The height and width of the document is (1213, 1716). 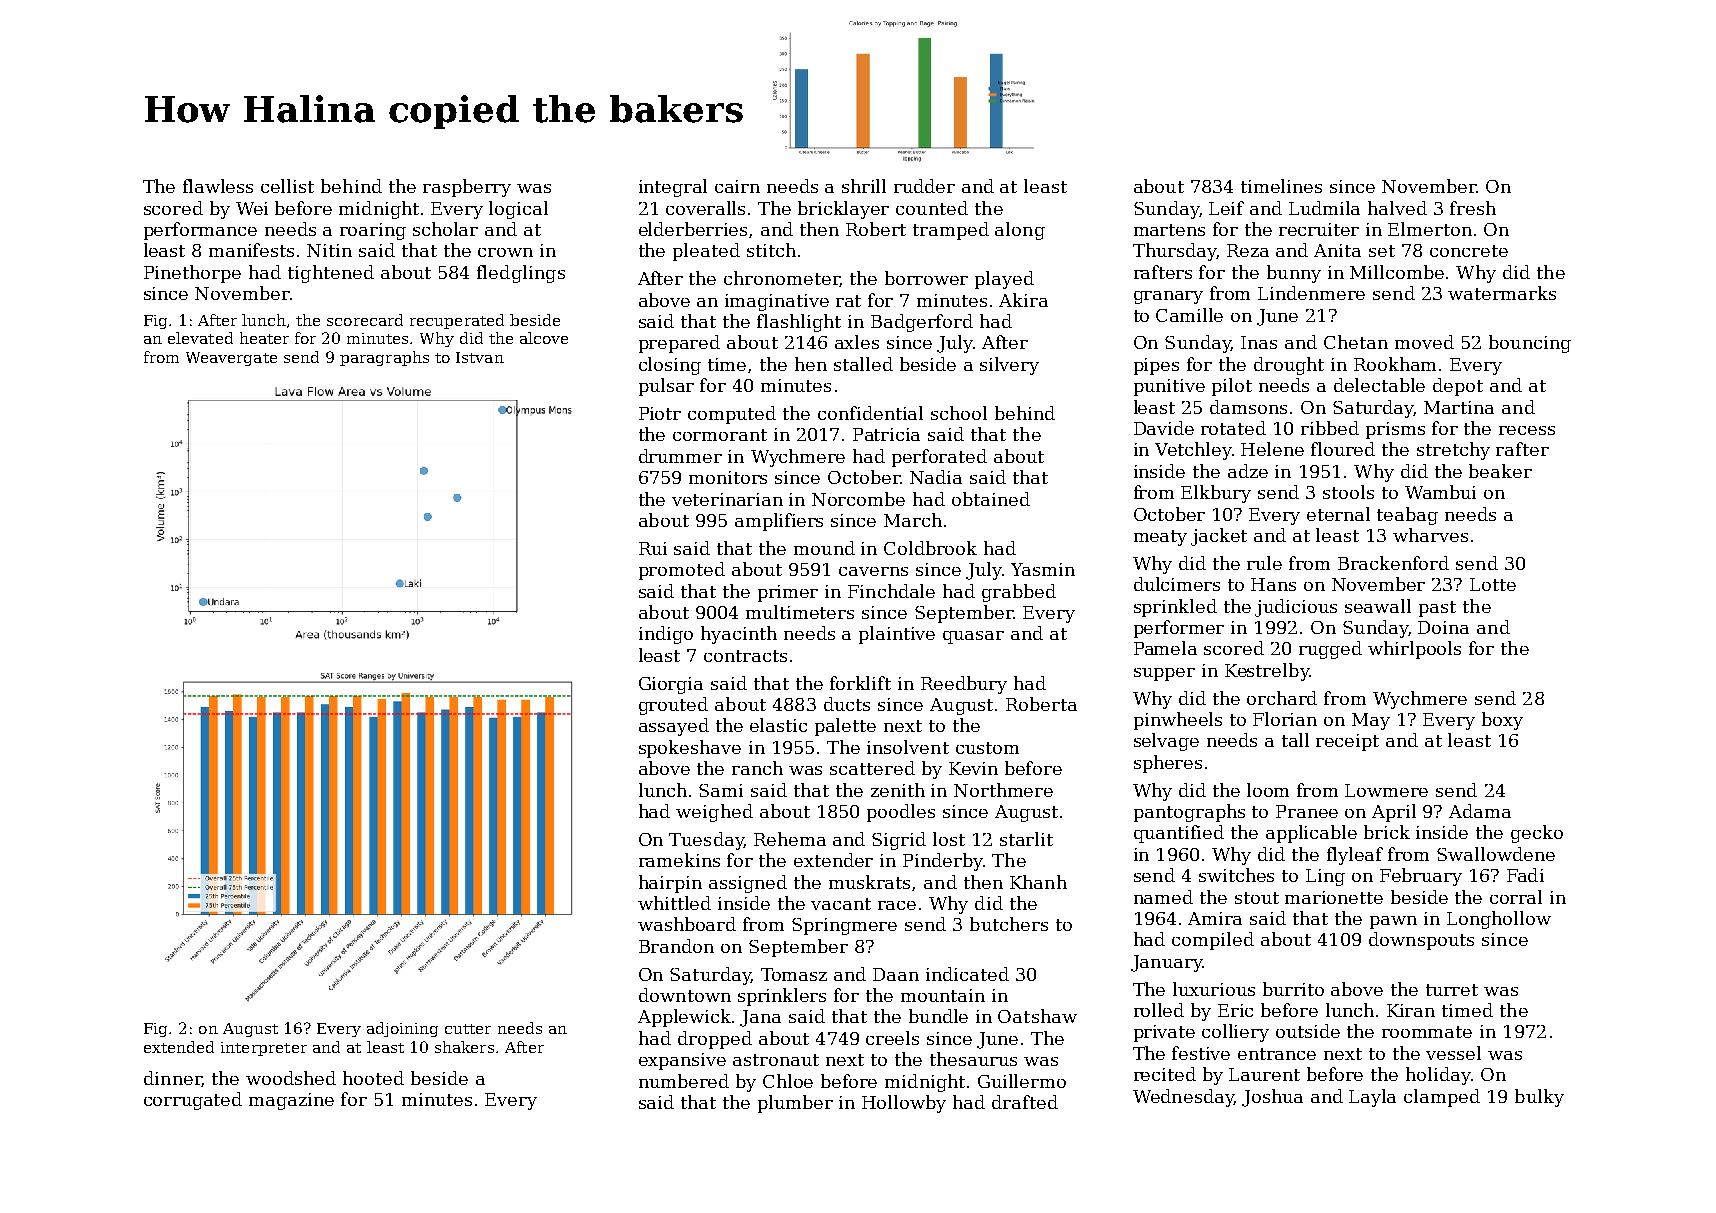 I want to click on Pranee, so click(x=1307, y=811).
